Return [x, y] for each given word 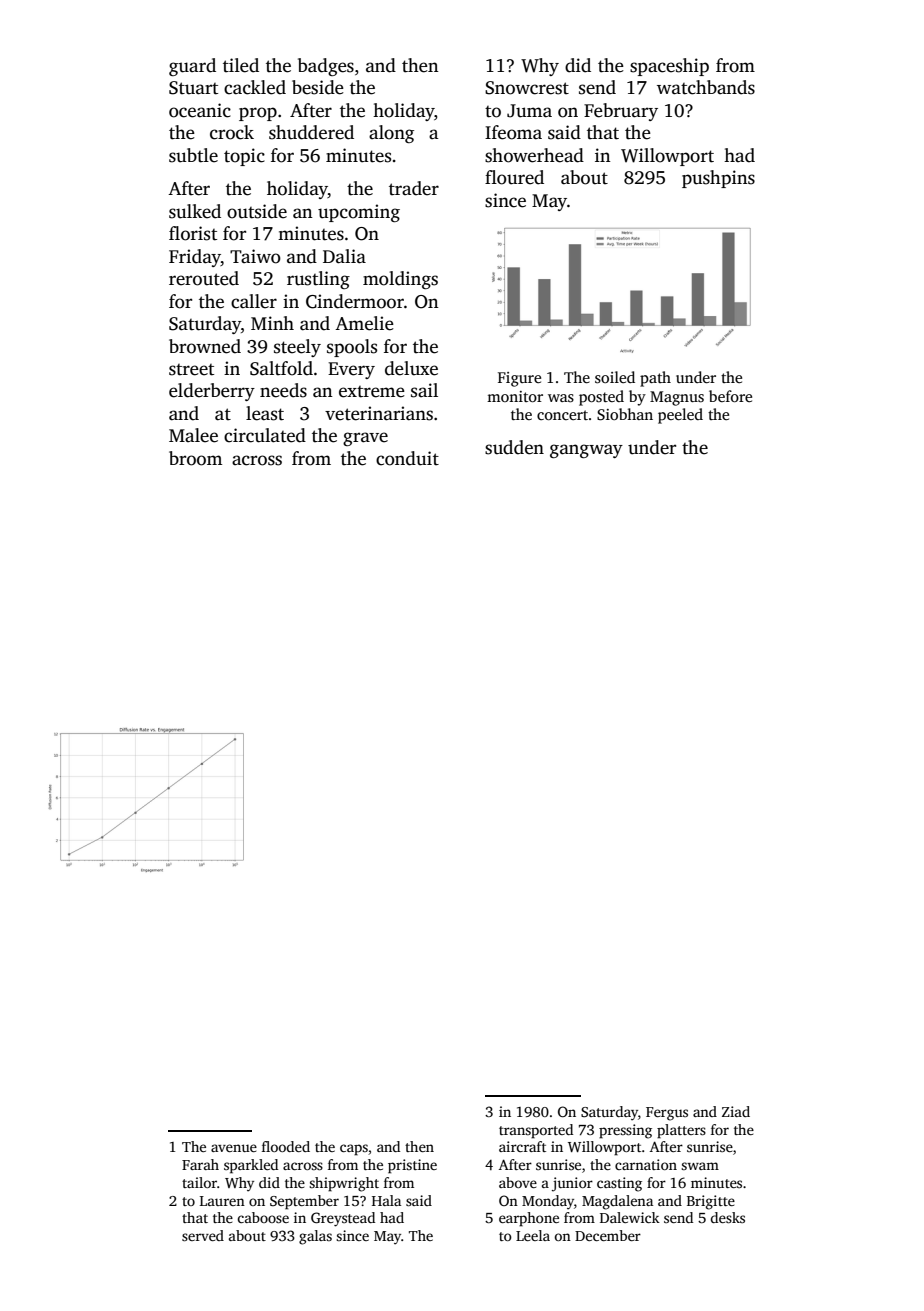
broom [195, 458]
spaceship [669, 67]
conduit [407, 458]
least [265, 413]
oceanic [200, 110]
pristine [412, 1166]
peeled [680, 416]
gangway [586, 451]
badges [326, 67]
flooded [286, 1146]
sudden [514, 447]
